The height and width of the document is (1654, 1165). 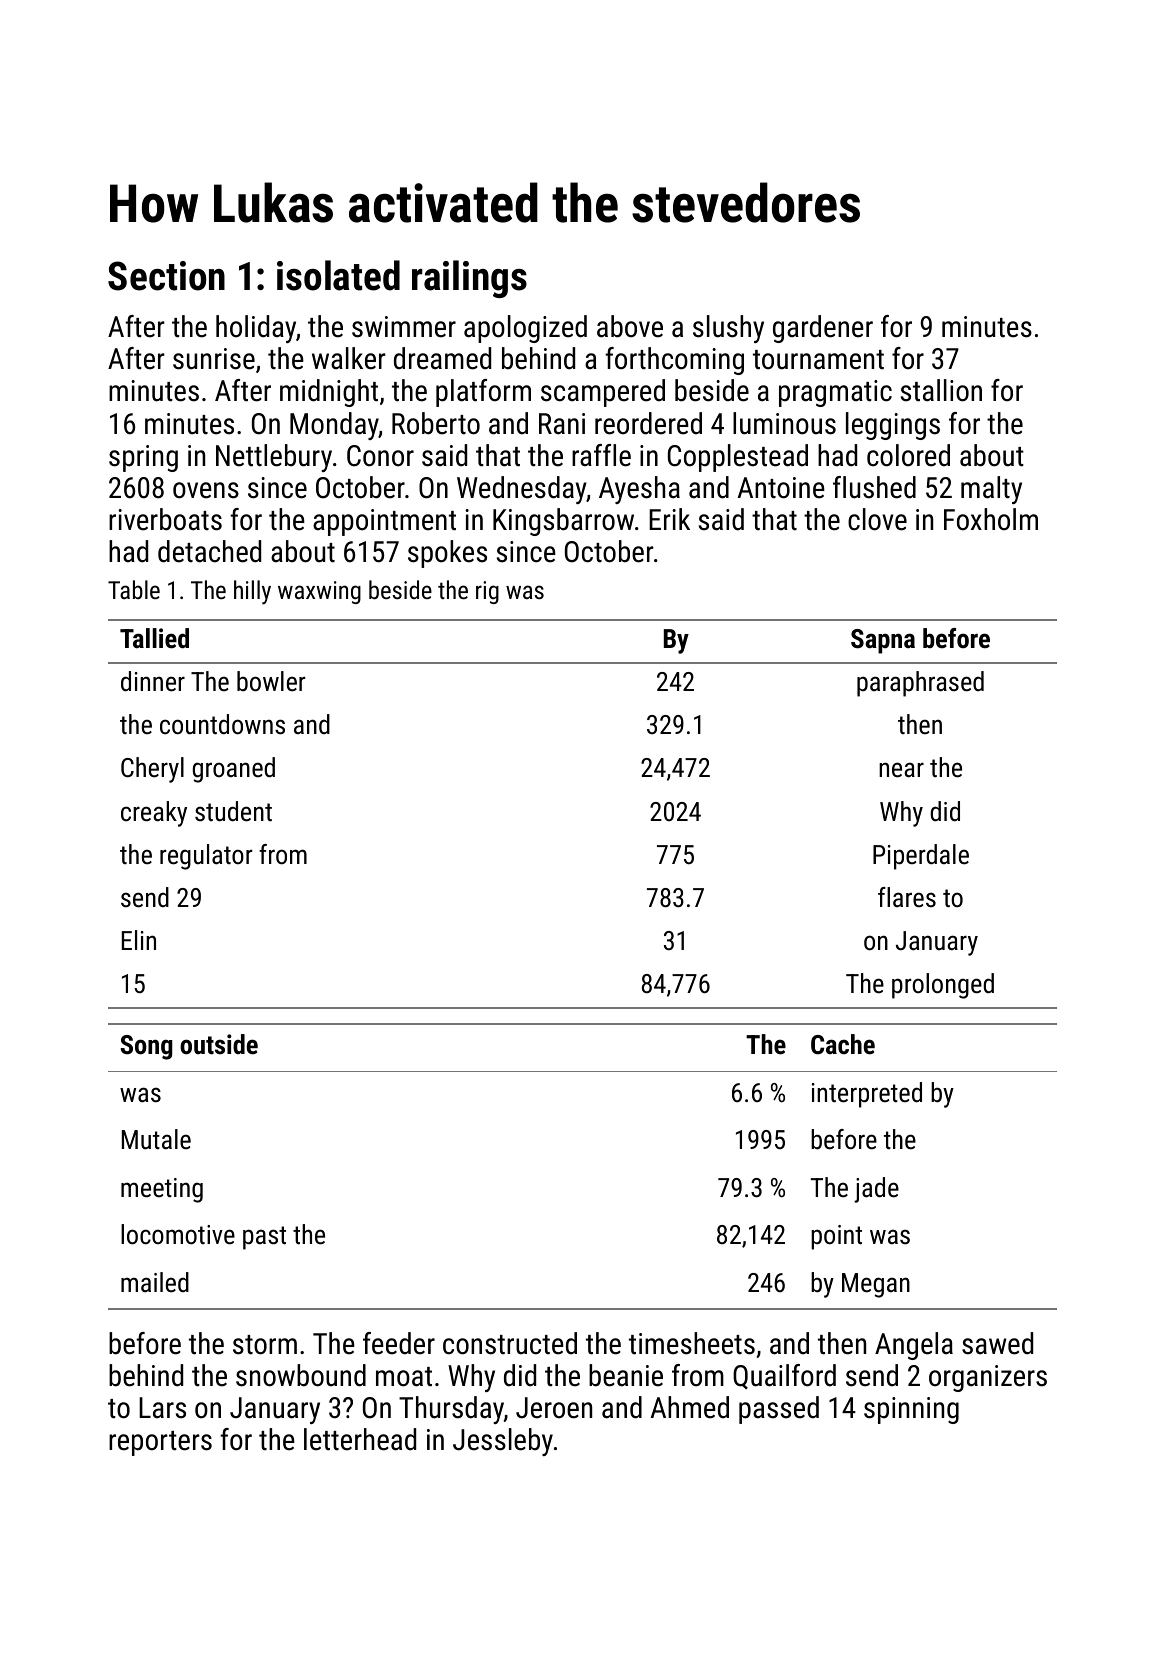 What do you see at coordinates (160, 1443) in the document?
I see `reporters` at bounding box center [160, 1443].
